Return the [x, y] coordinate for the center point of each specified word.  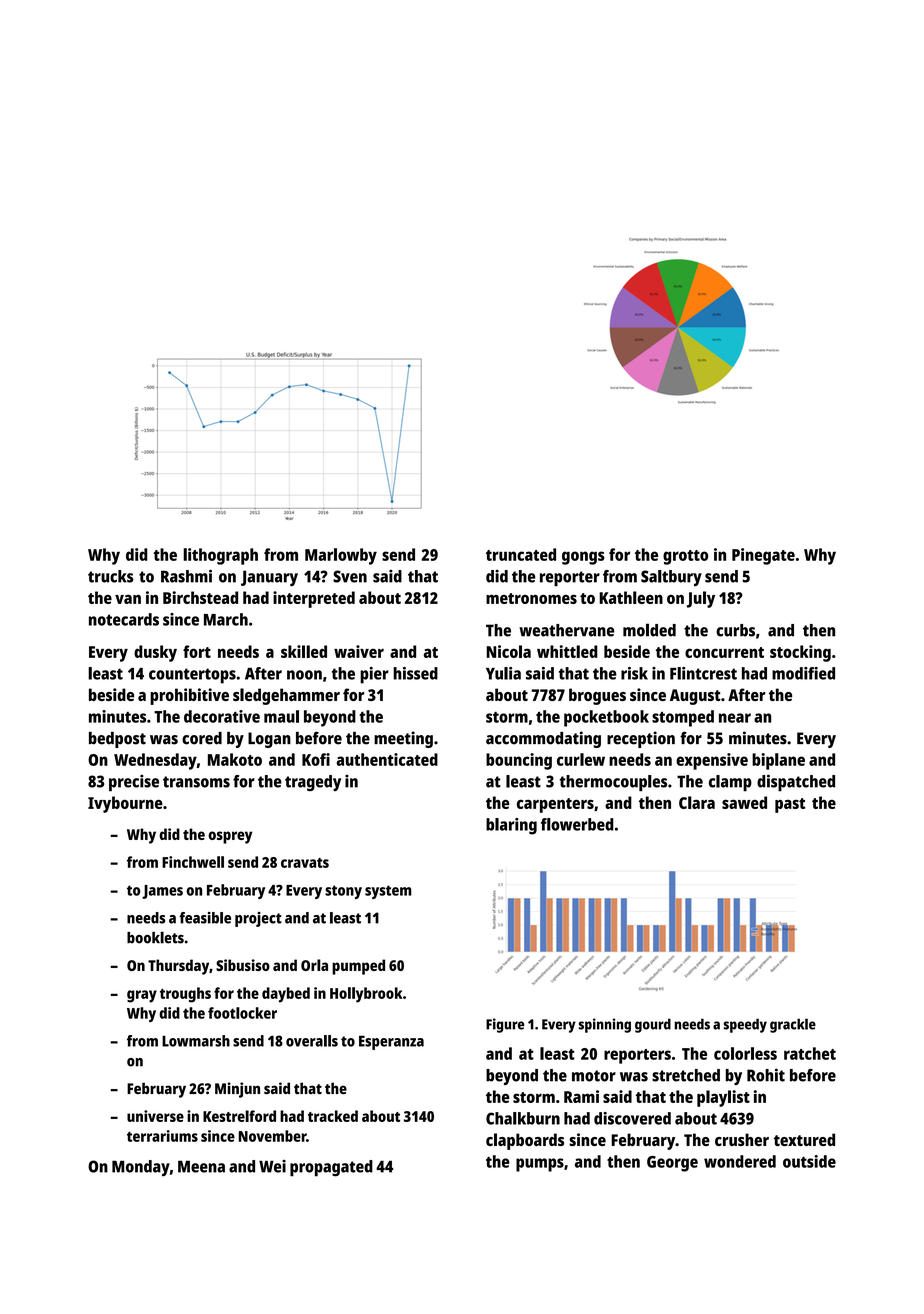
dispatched [796, 782]
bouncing [519, 761]
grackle [793, 1025]
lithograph [220, 556]
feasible [205, 918]
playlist [723, 1098]
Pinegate [763, 556]
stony [343, 892]
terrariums [162, 1136]
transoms [196, 782]
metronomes [531, 598]
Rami [581, 1096]
